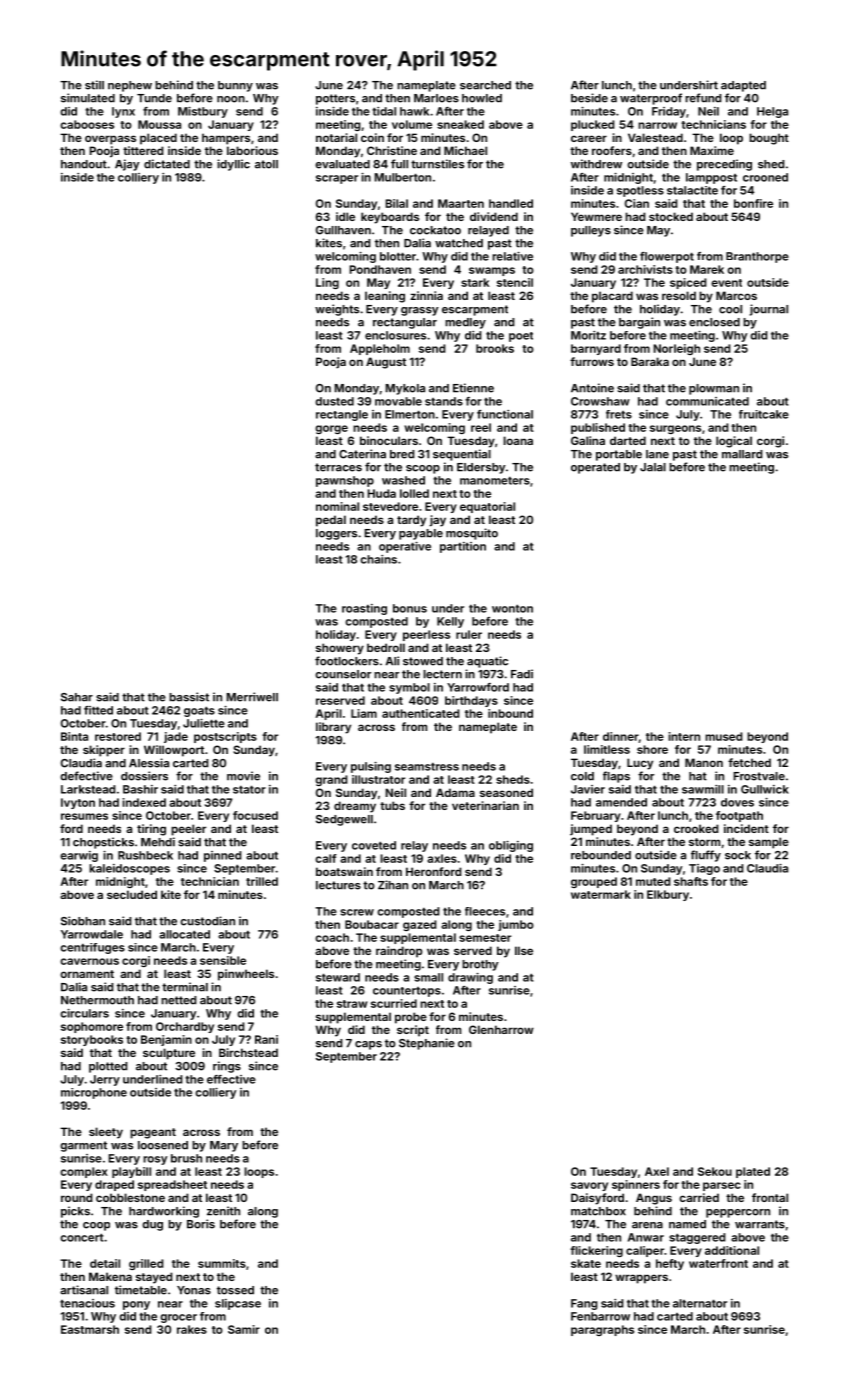 The height and width of the image is (1400, 849). What do you see at coordinates (368, 1045) in the image?
I see `caps` at bounding box center [368, 1045].
